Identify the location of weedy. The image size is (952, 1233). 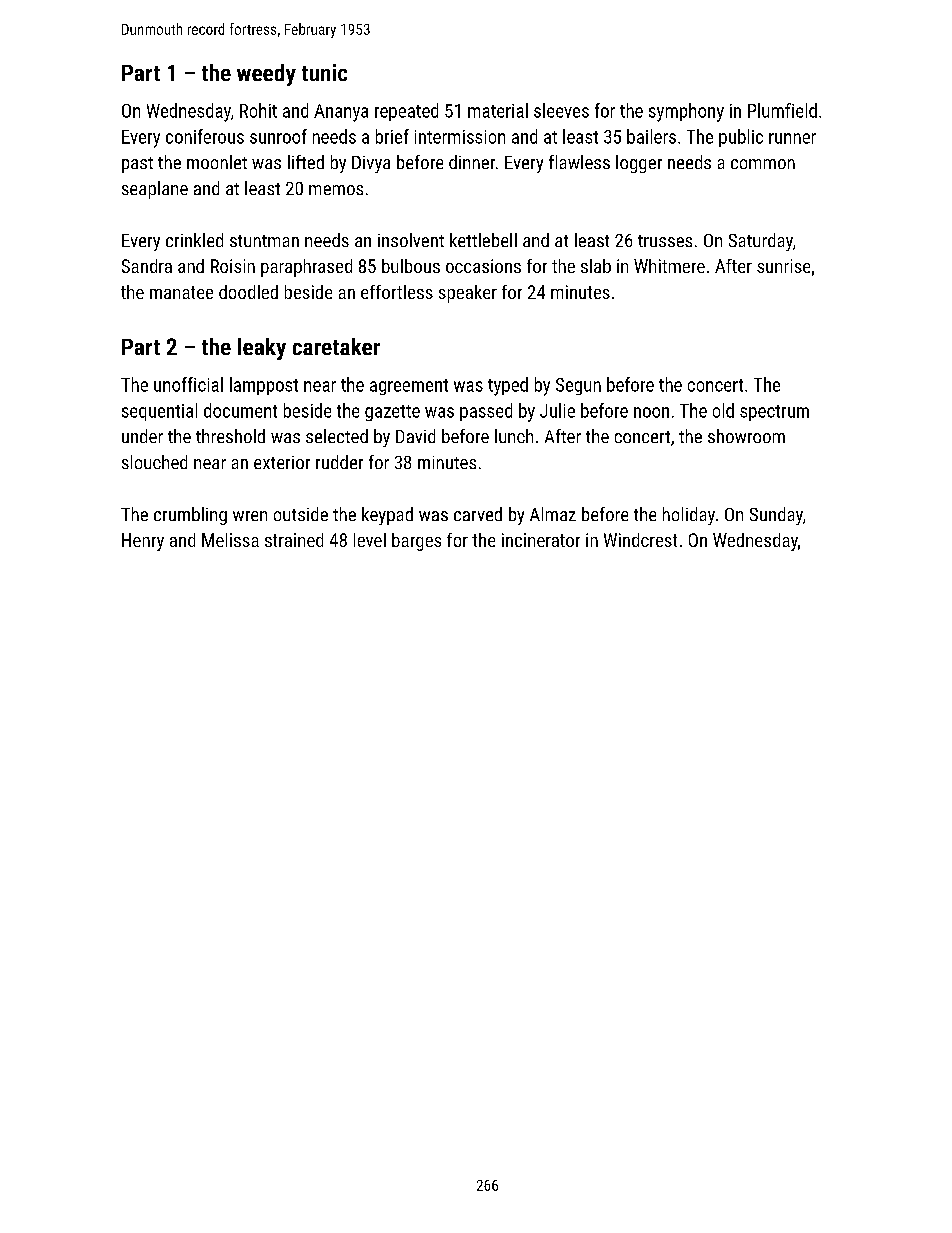
(266, 75).
